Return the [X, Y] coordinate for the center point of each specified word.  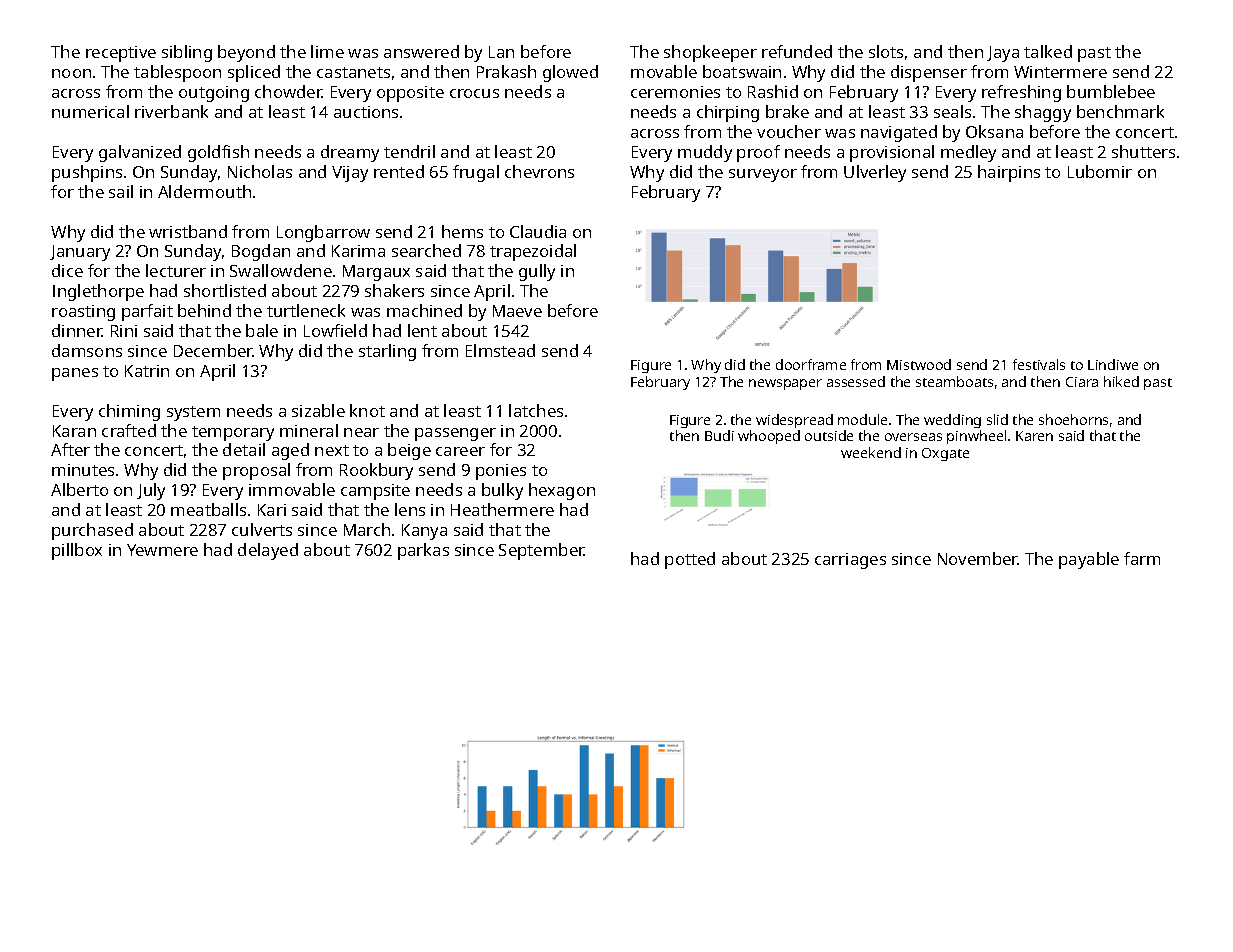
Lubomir [1100, 171]
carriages [850, 561]
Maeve [517, 311]
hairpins [1009, 173]
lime [327, 51]
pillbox [77, 551]
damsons [87, 350]
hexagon [562, 491]
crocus [474, 93]
